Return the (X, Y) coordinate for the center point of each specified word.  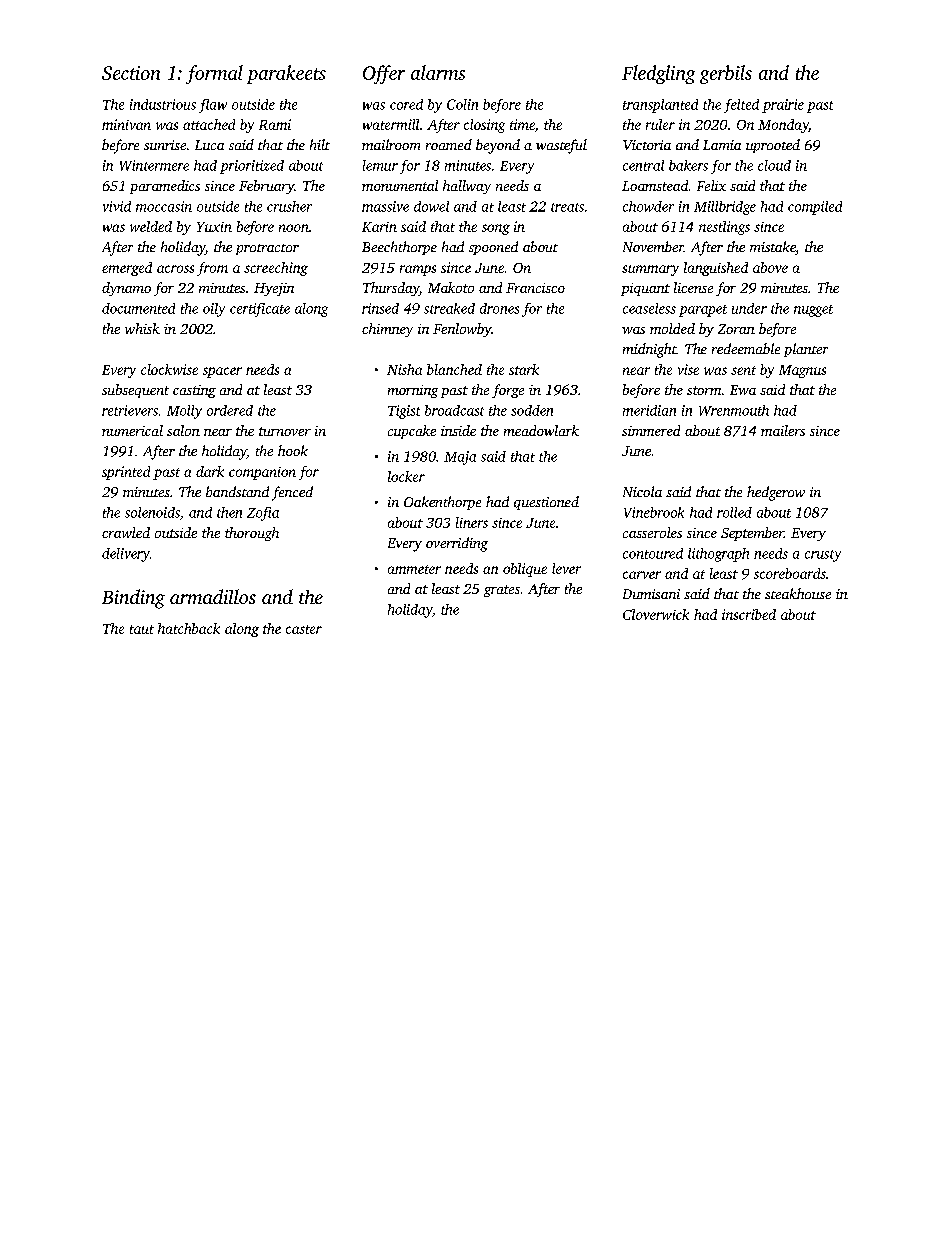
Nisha (404, 369)
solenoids (152, 512)
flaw (213, 106)
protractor (267, 249)
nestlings (724, 228)
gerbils (726, 74)
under (749, 308)
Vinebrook (654, 512)
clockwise (169, 369)
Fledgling (658, 74)
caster (304, 629)
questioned (546, 503)
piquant (645, 289)
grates (502, 591)
